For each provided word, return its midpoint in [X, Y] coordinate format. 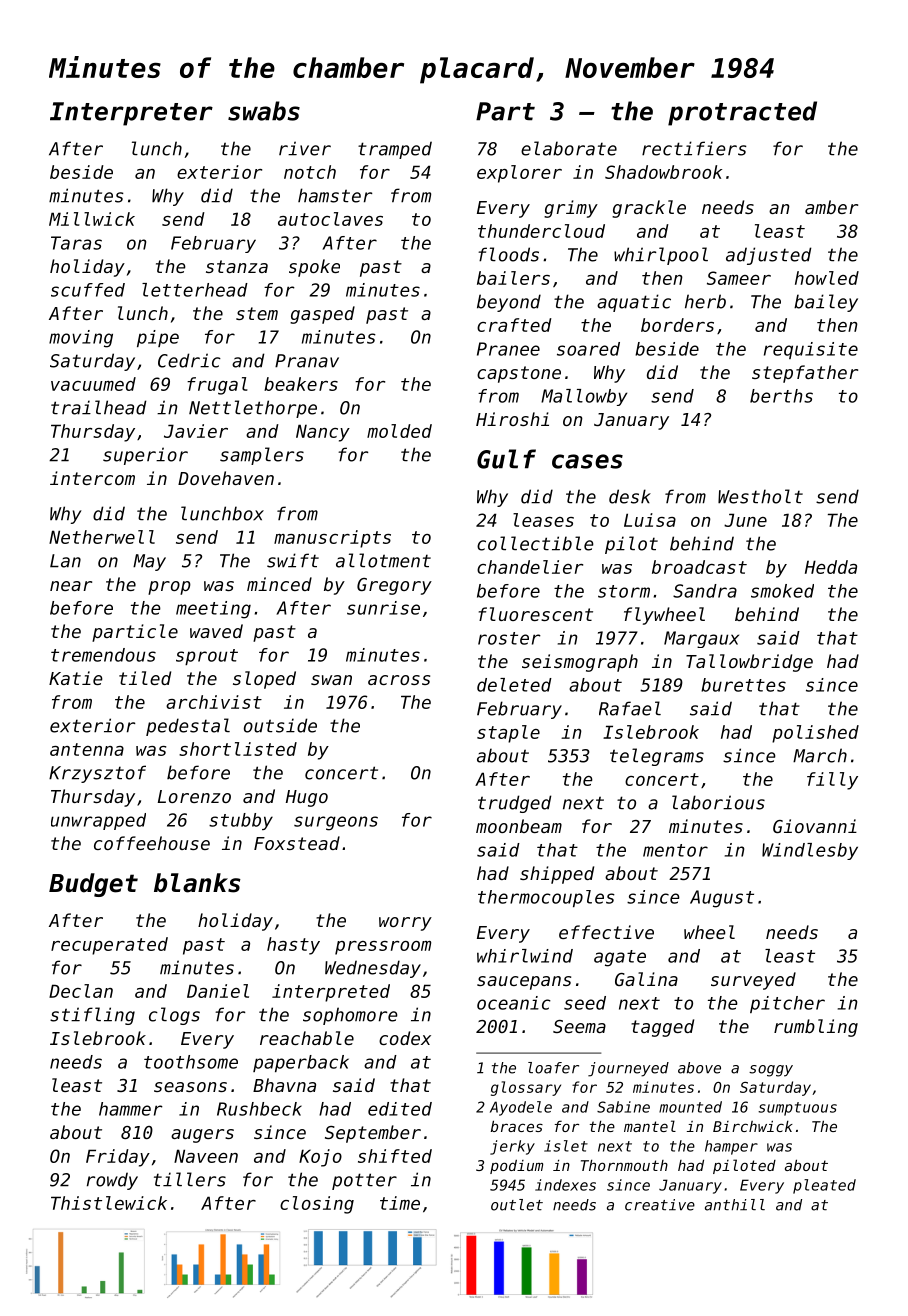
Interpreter [131, 114]
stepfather [805, 374]
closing [317, 1205]
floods [508, 254]
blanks [197, 883]
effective [606, 932]
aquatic [634, 303]
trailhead [98, 407]
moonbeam [519, 826]
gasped [322, 315]
